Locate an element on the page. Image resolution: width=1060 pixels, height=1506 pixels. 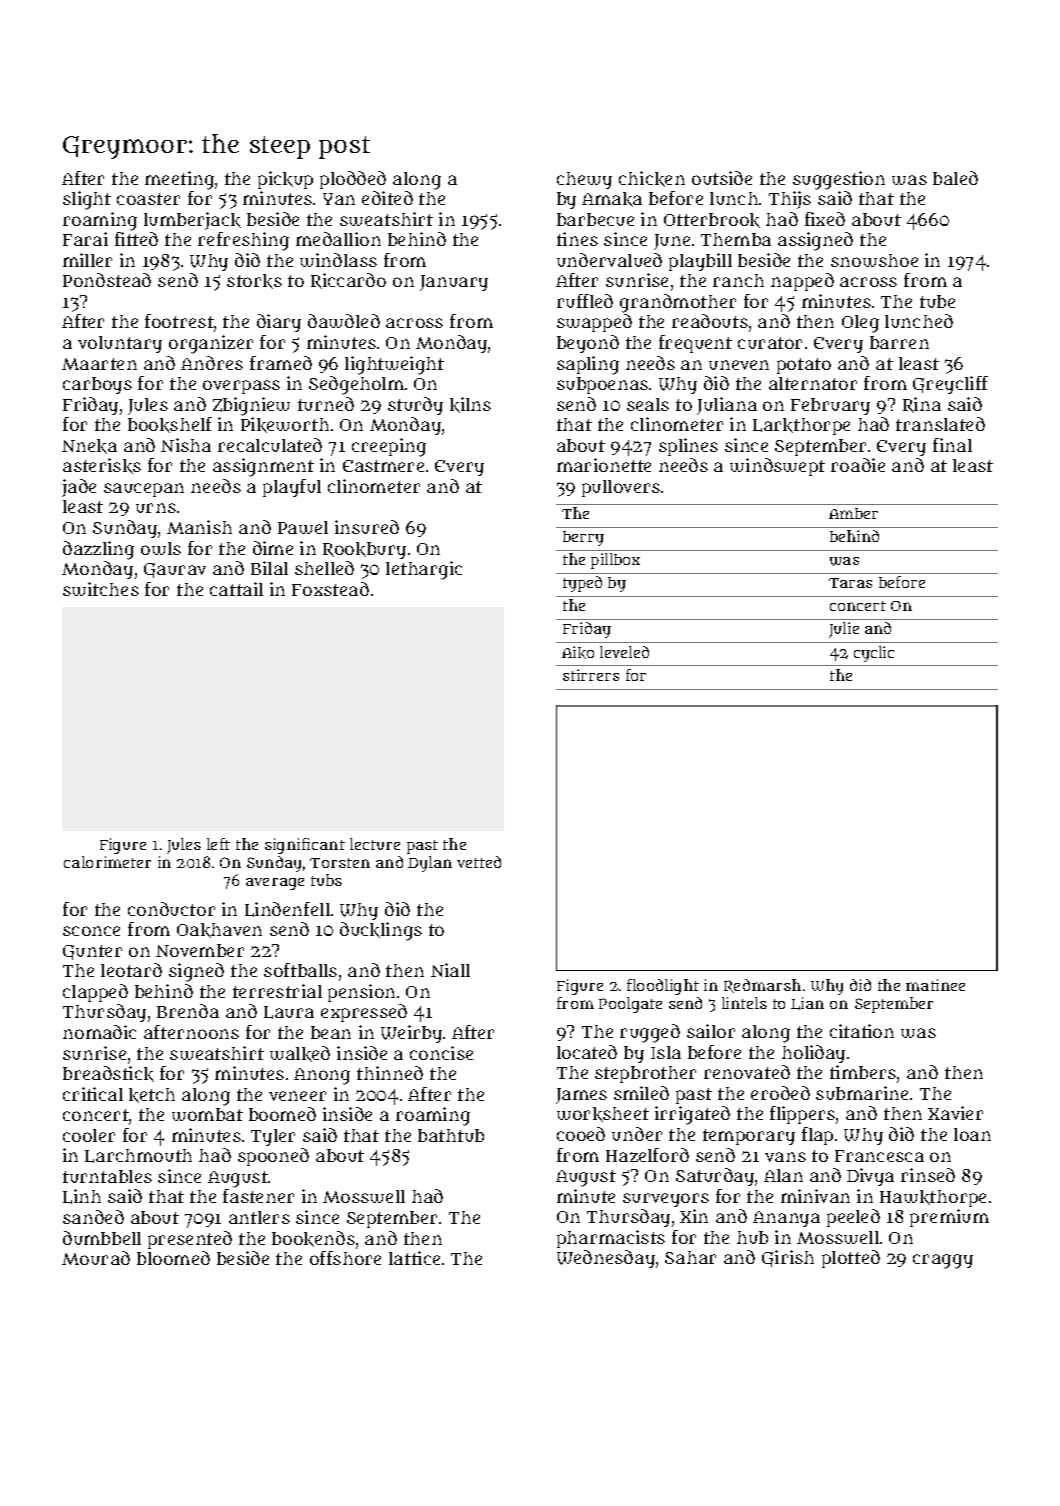
outside is located at coordinates (722, 178).
